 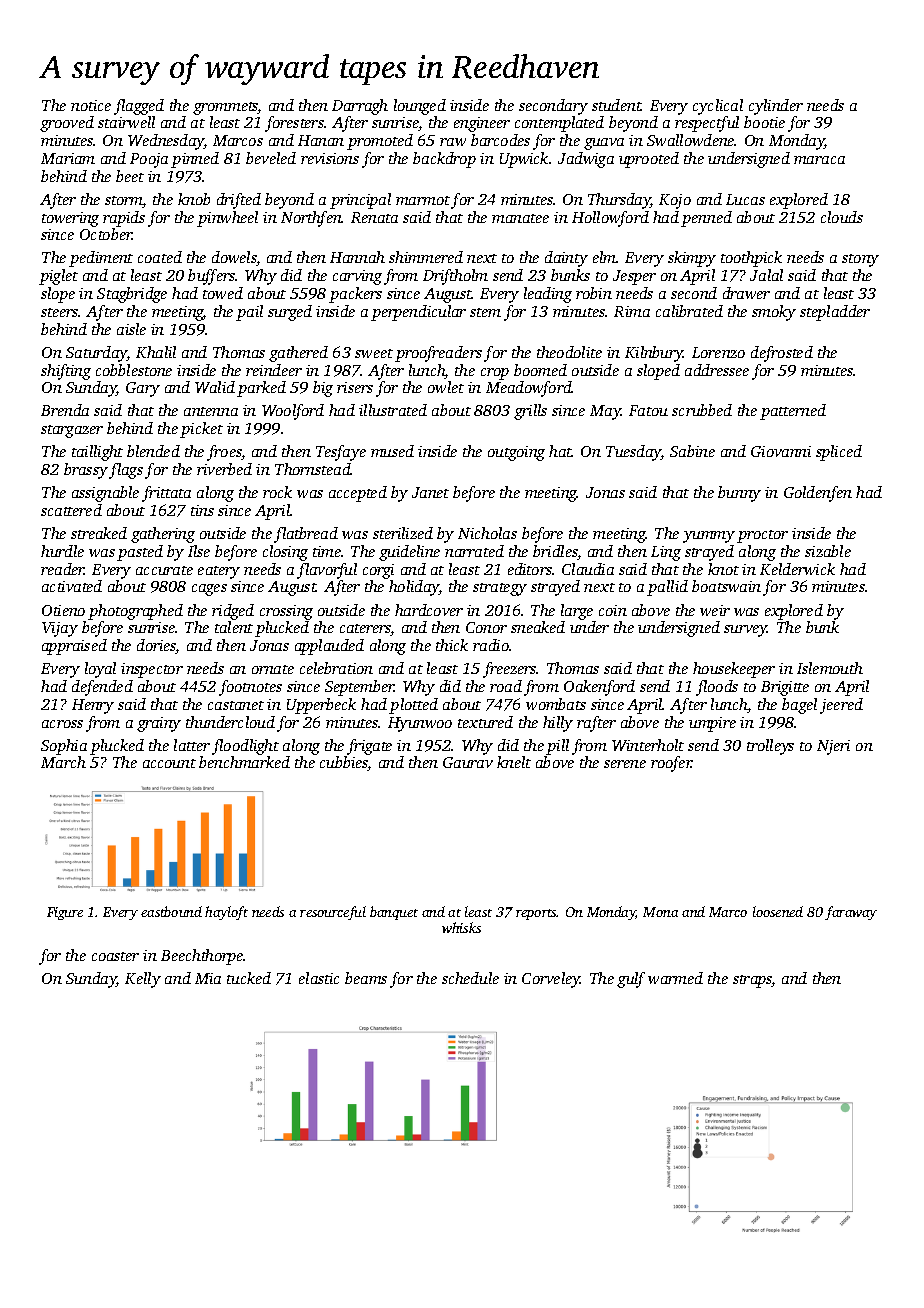 What do you see at coordinates (616, 105) in the screenshot?
I see `student` at bounding box center [616, 105].
